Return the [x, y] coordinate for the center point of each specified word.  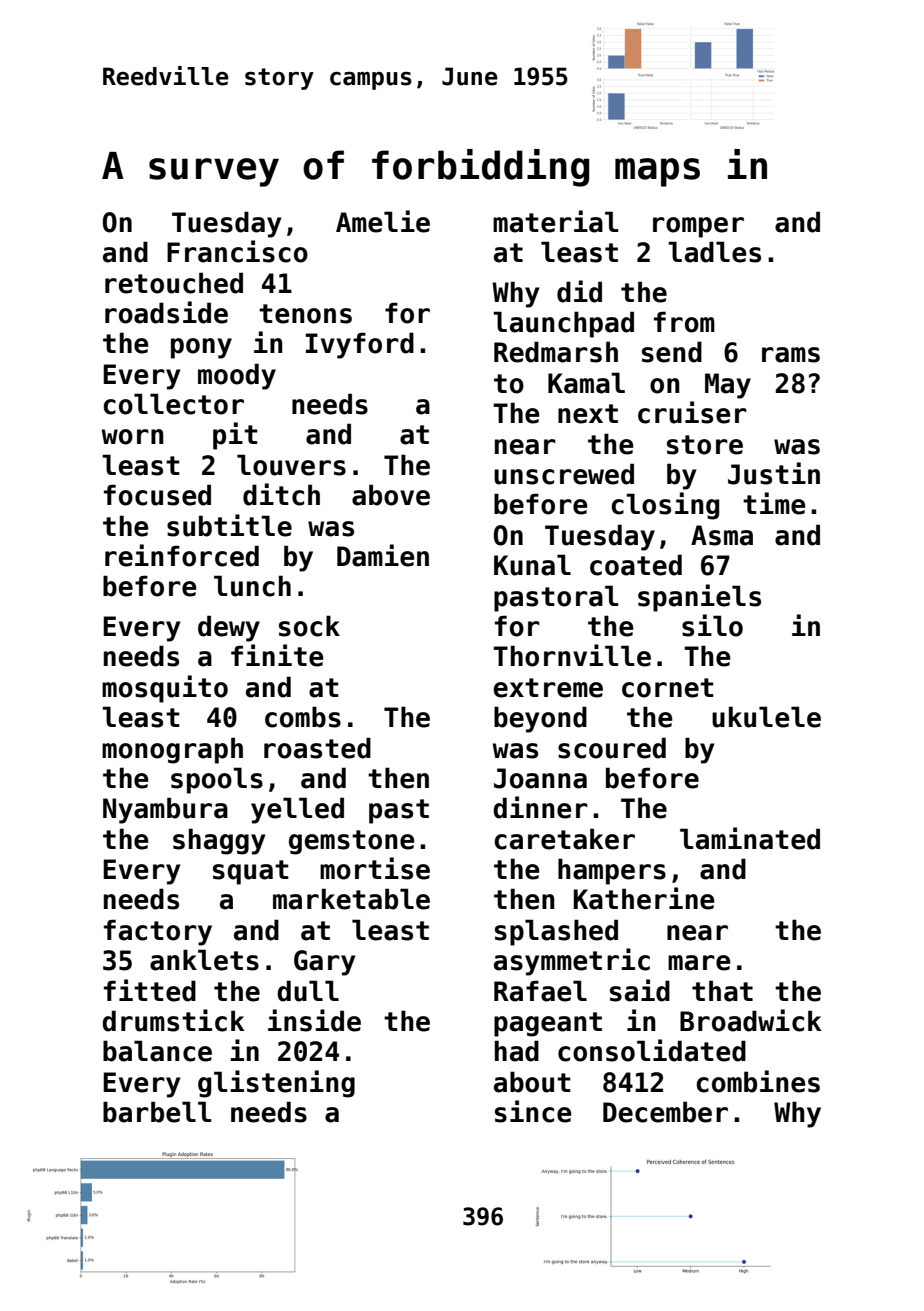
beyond [540, 719]
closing [665, 506]
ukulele [766, 717]
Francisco [237, 251]
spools [217, 780]
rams [791, 355]
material [555, 221]
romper [698, 227]
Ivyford [360, 345]
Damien [383, 555]
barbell [157, 1112]
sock [309, 626]
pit [235, 436]
